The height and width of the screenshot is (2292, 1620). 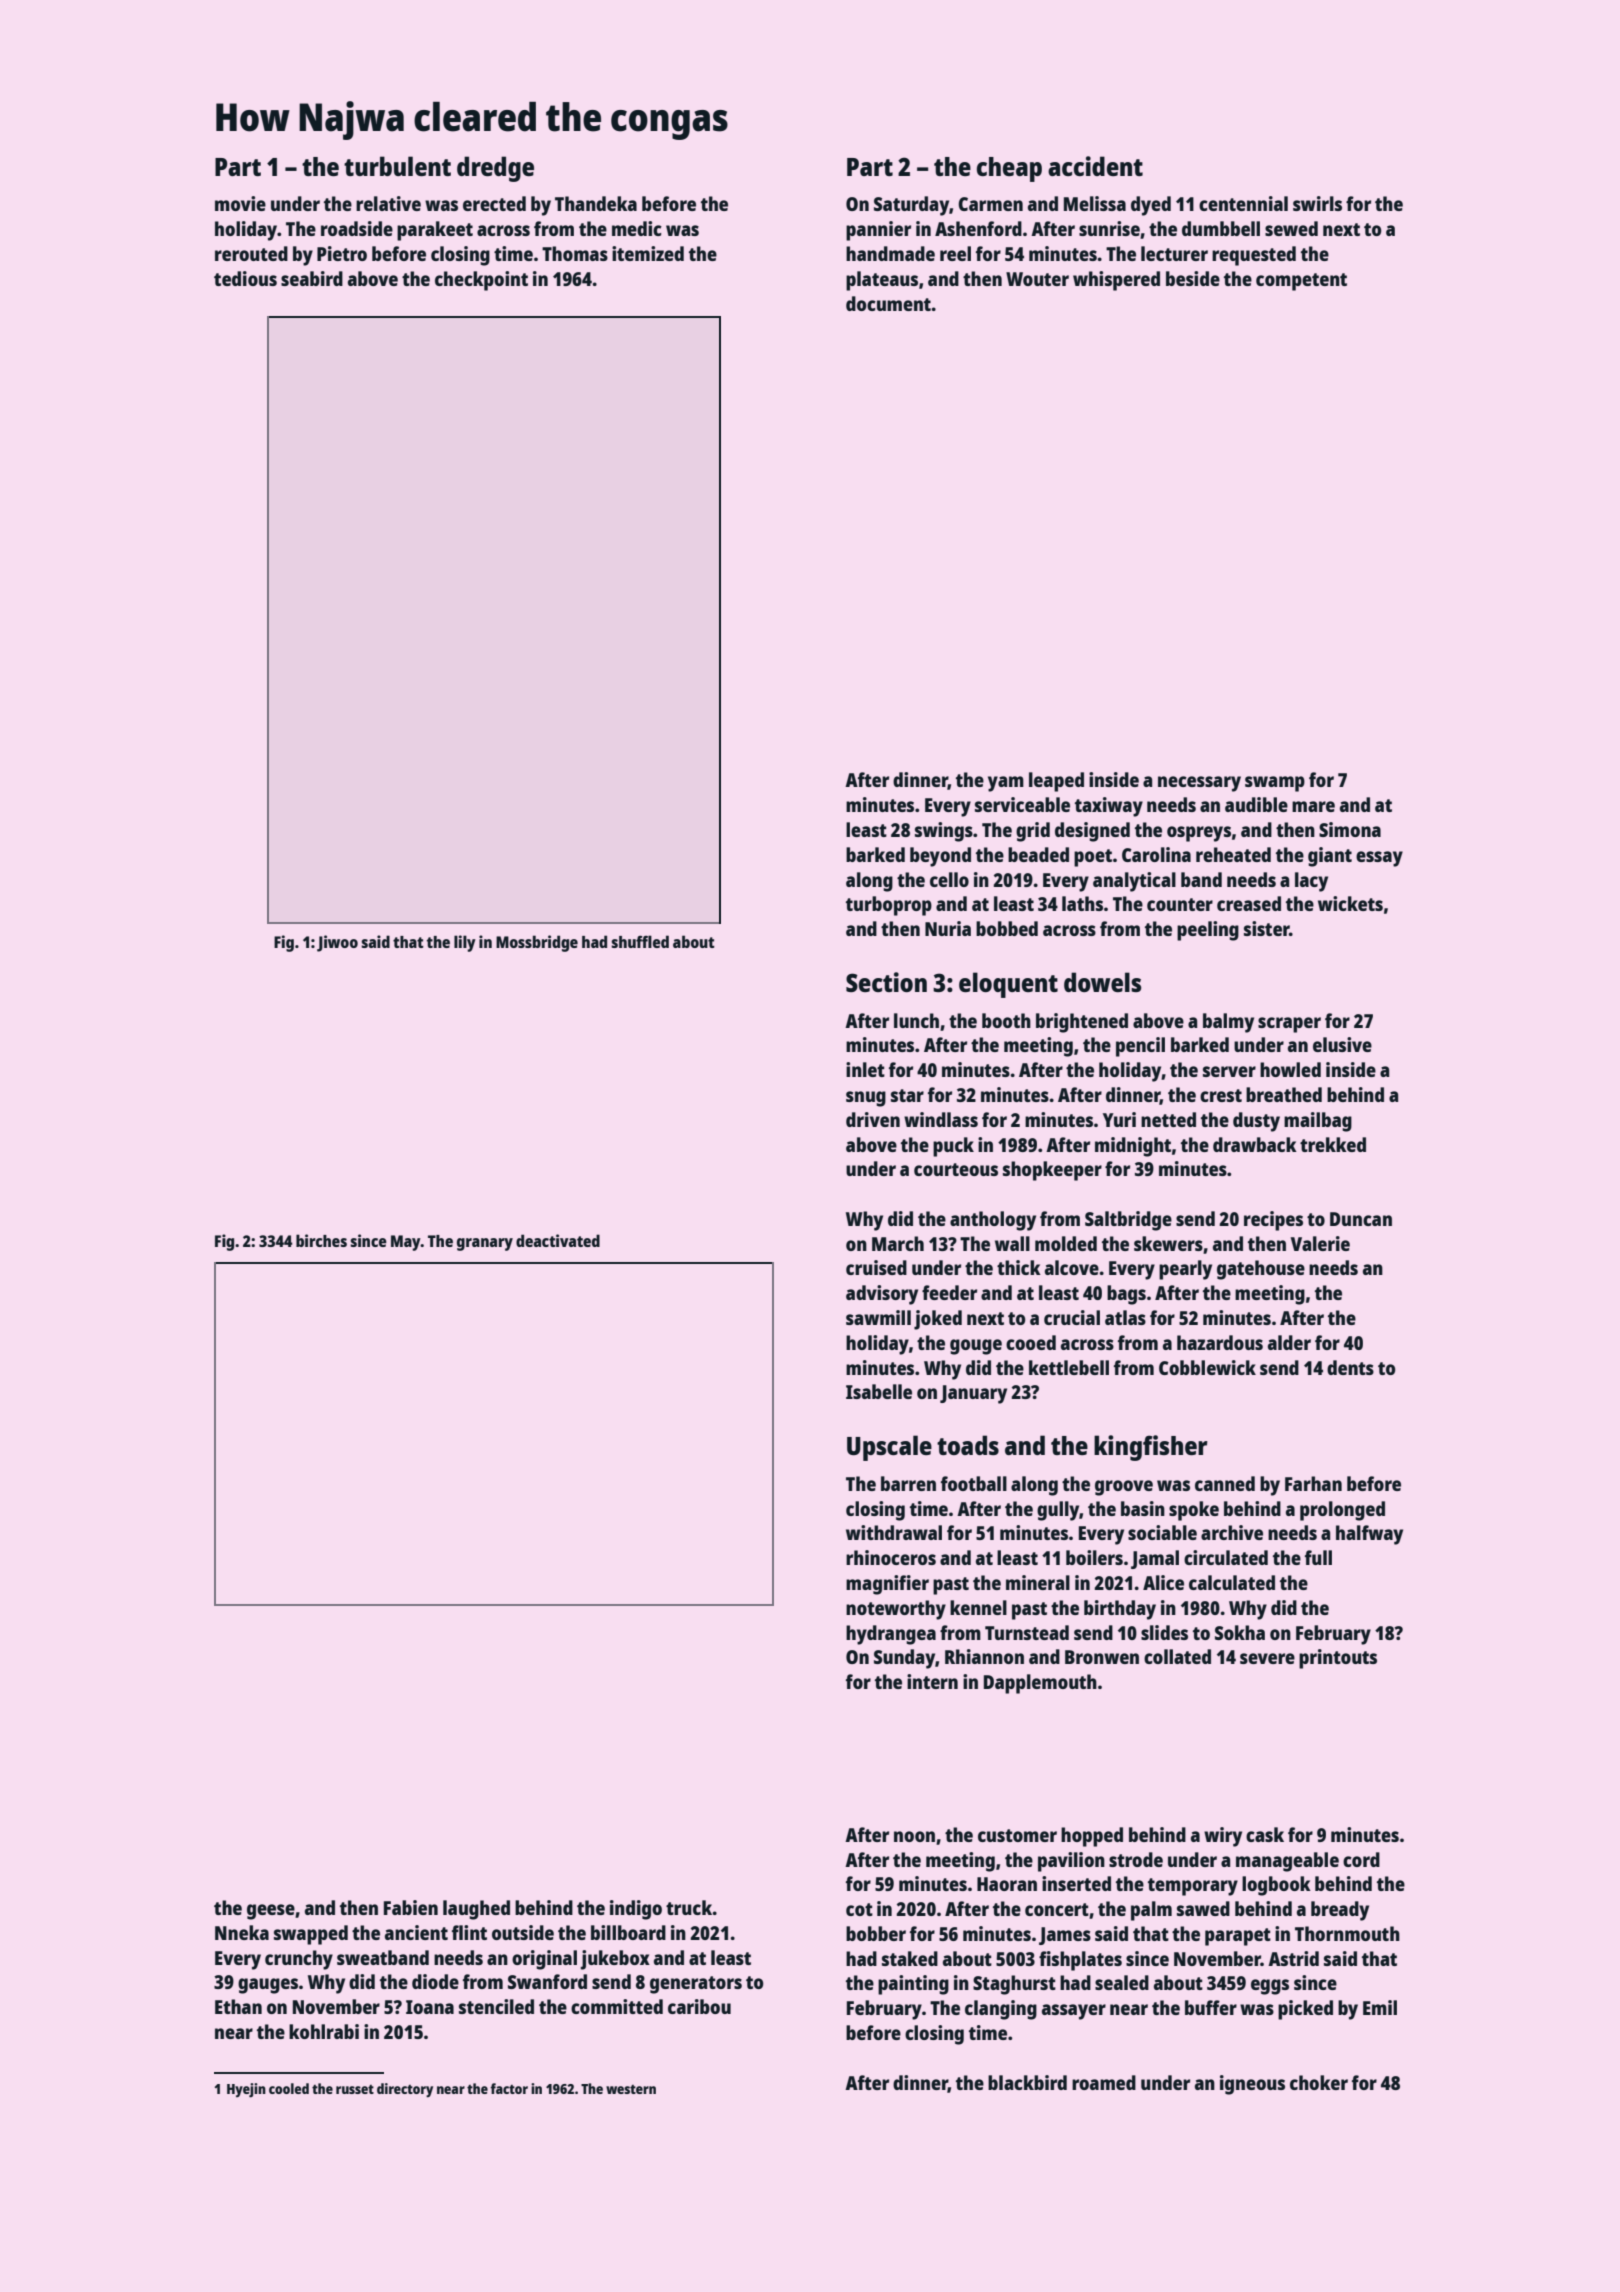 What do you see at coordinates (878, 231) in the screenshot?
I see `pannier` at bounding box center [878, 231].
